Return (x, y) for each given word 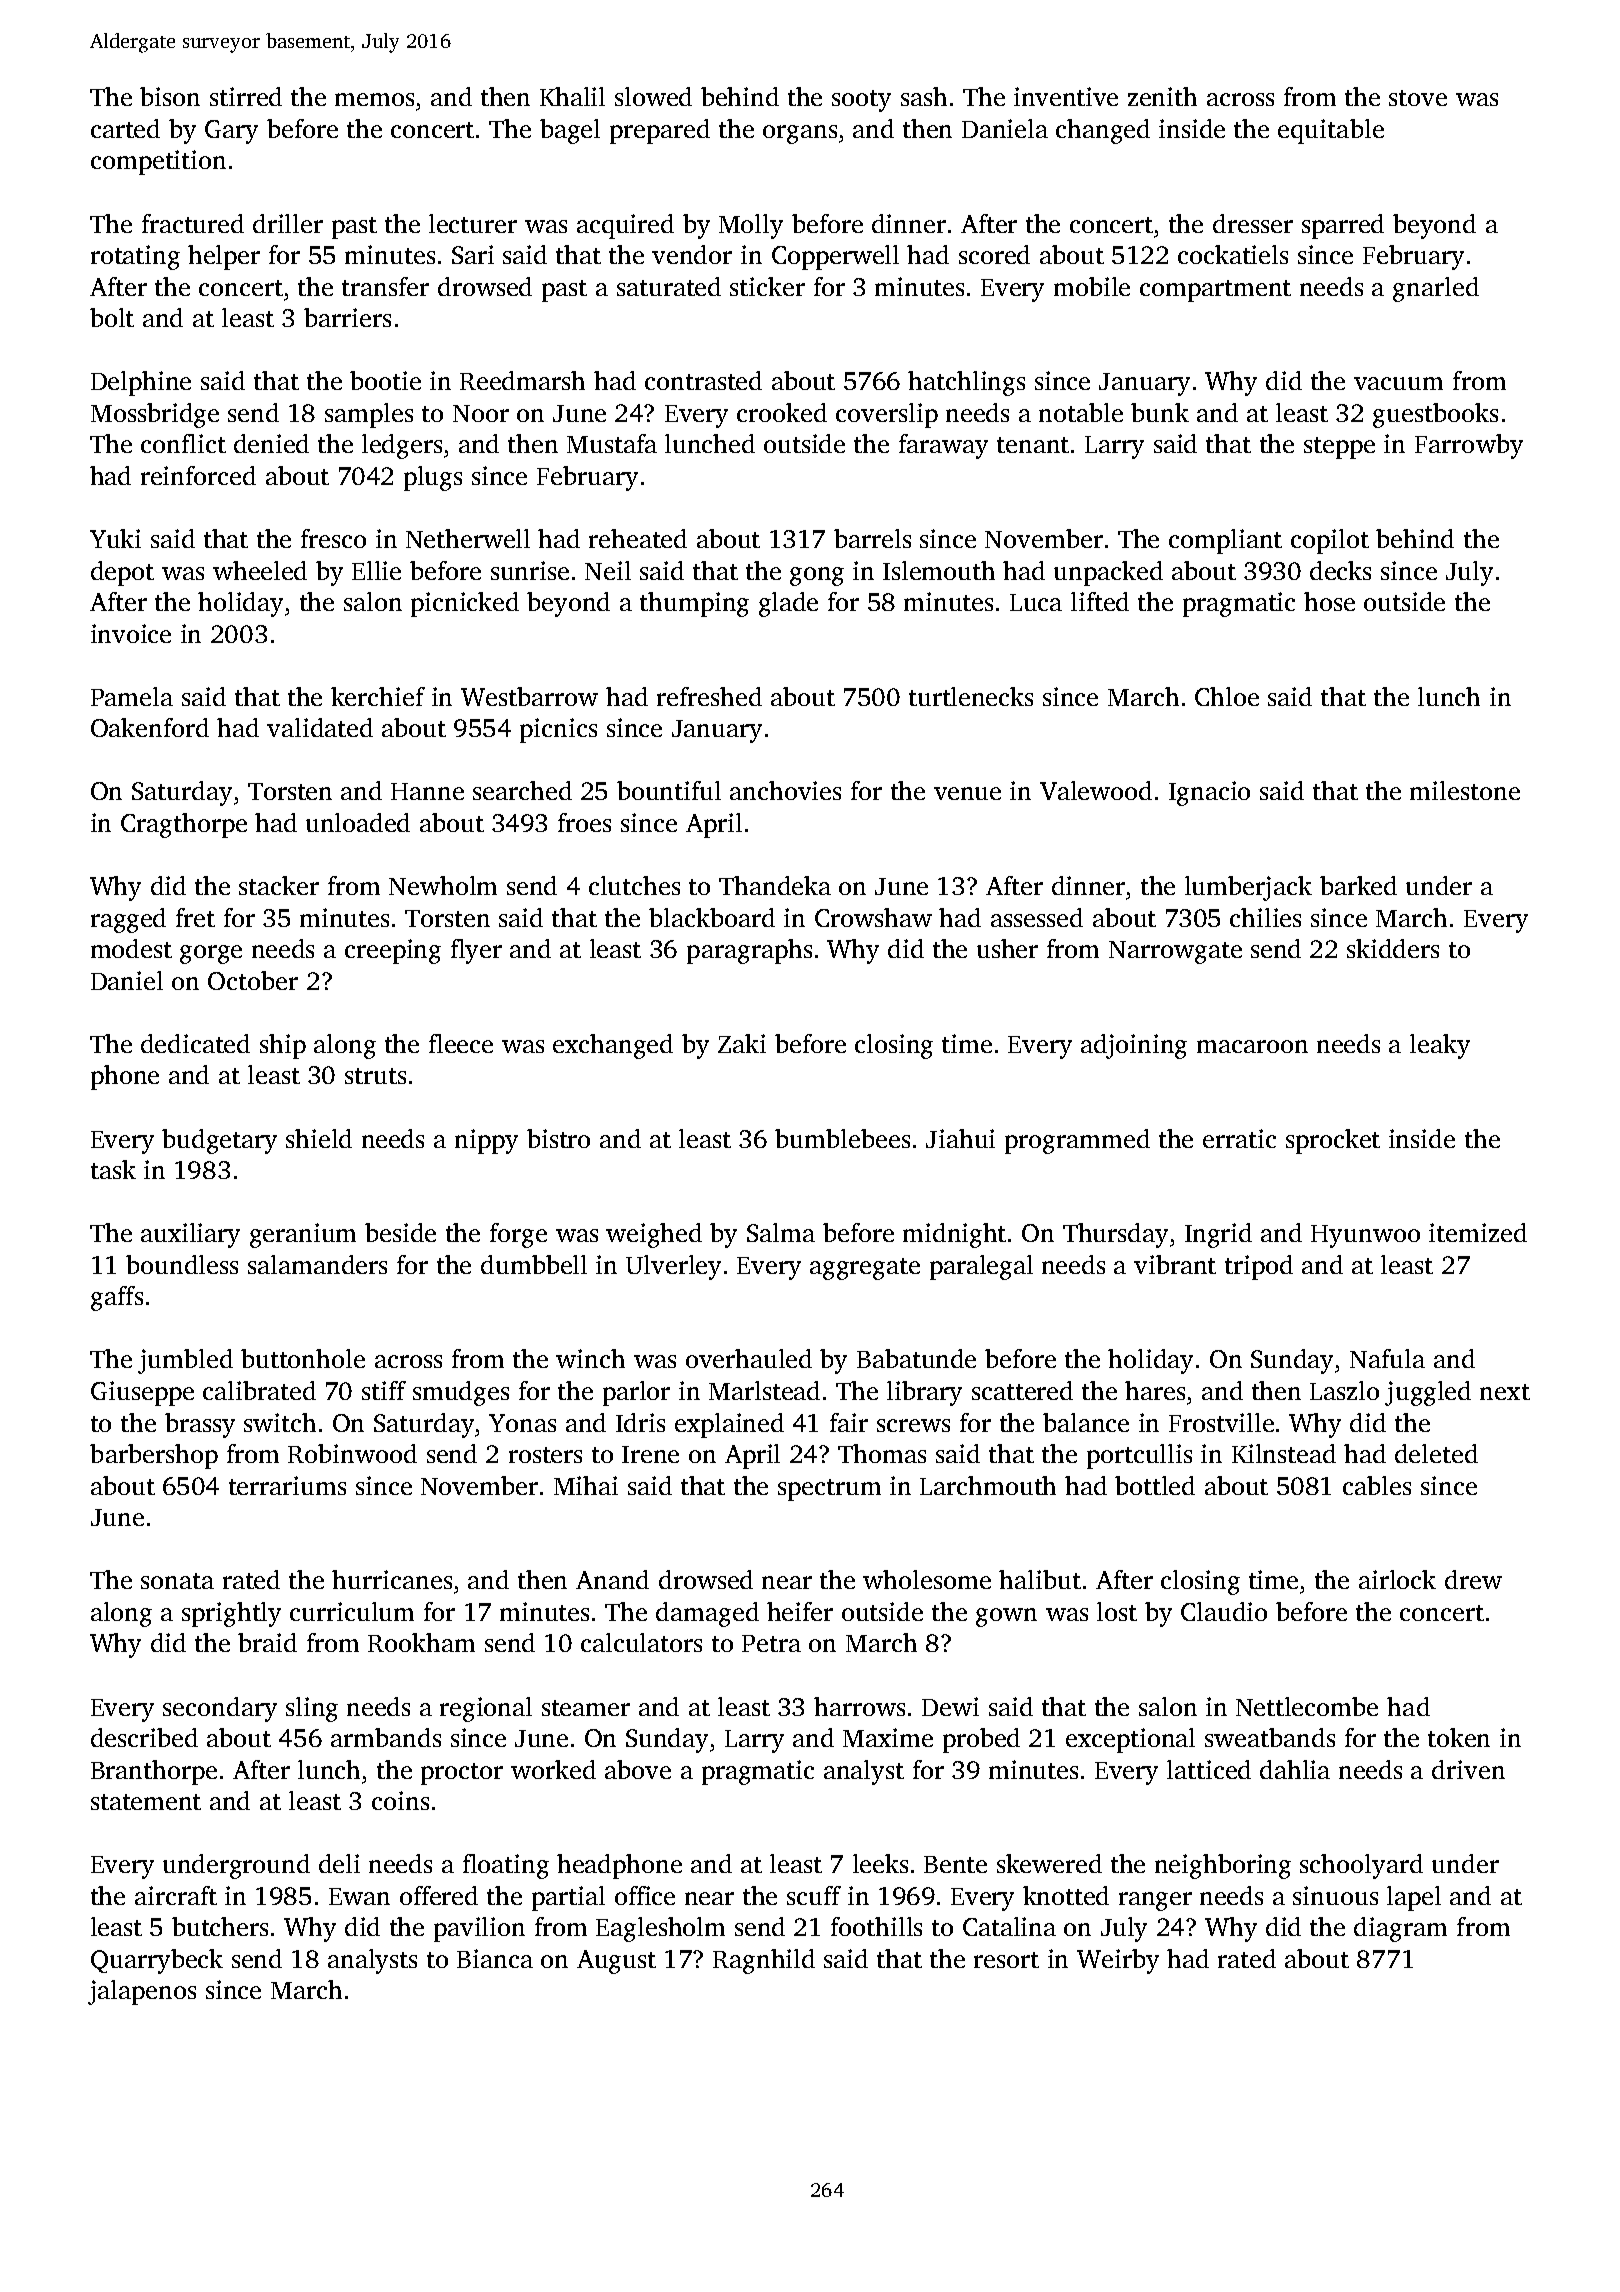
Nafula (1387, 1358)
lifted (1100, 601)
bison (170, 96)
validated (320, 727)
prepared (660, 131)
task (113, 1169)
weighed (654, 1235)
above (638, 1769)
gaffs (117, 1298)
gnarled (1436, 289)
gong (817, 576)
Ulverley (673, 1267)
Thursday (1115, 1235)
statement (146, 1802)
